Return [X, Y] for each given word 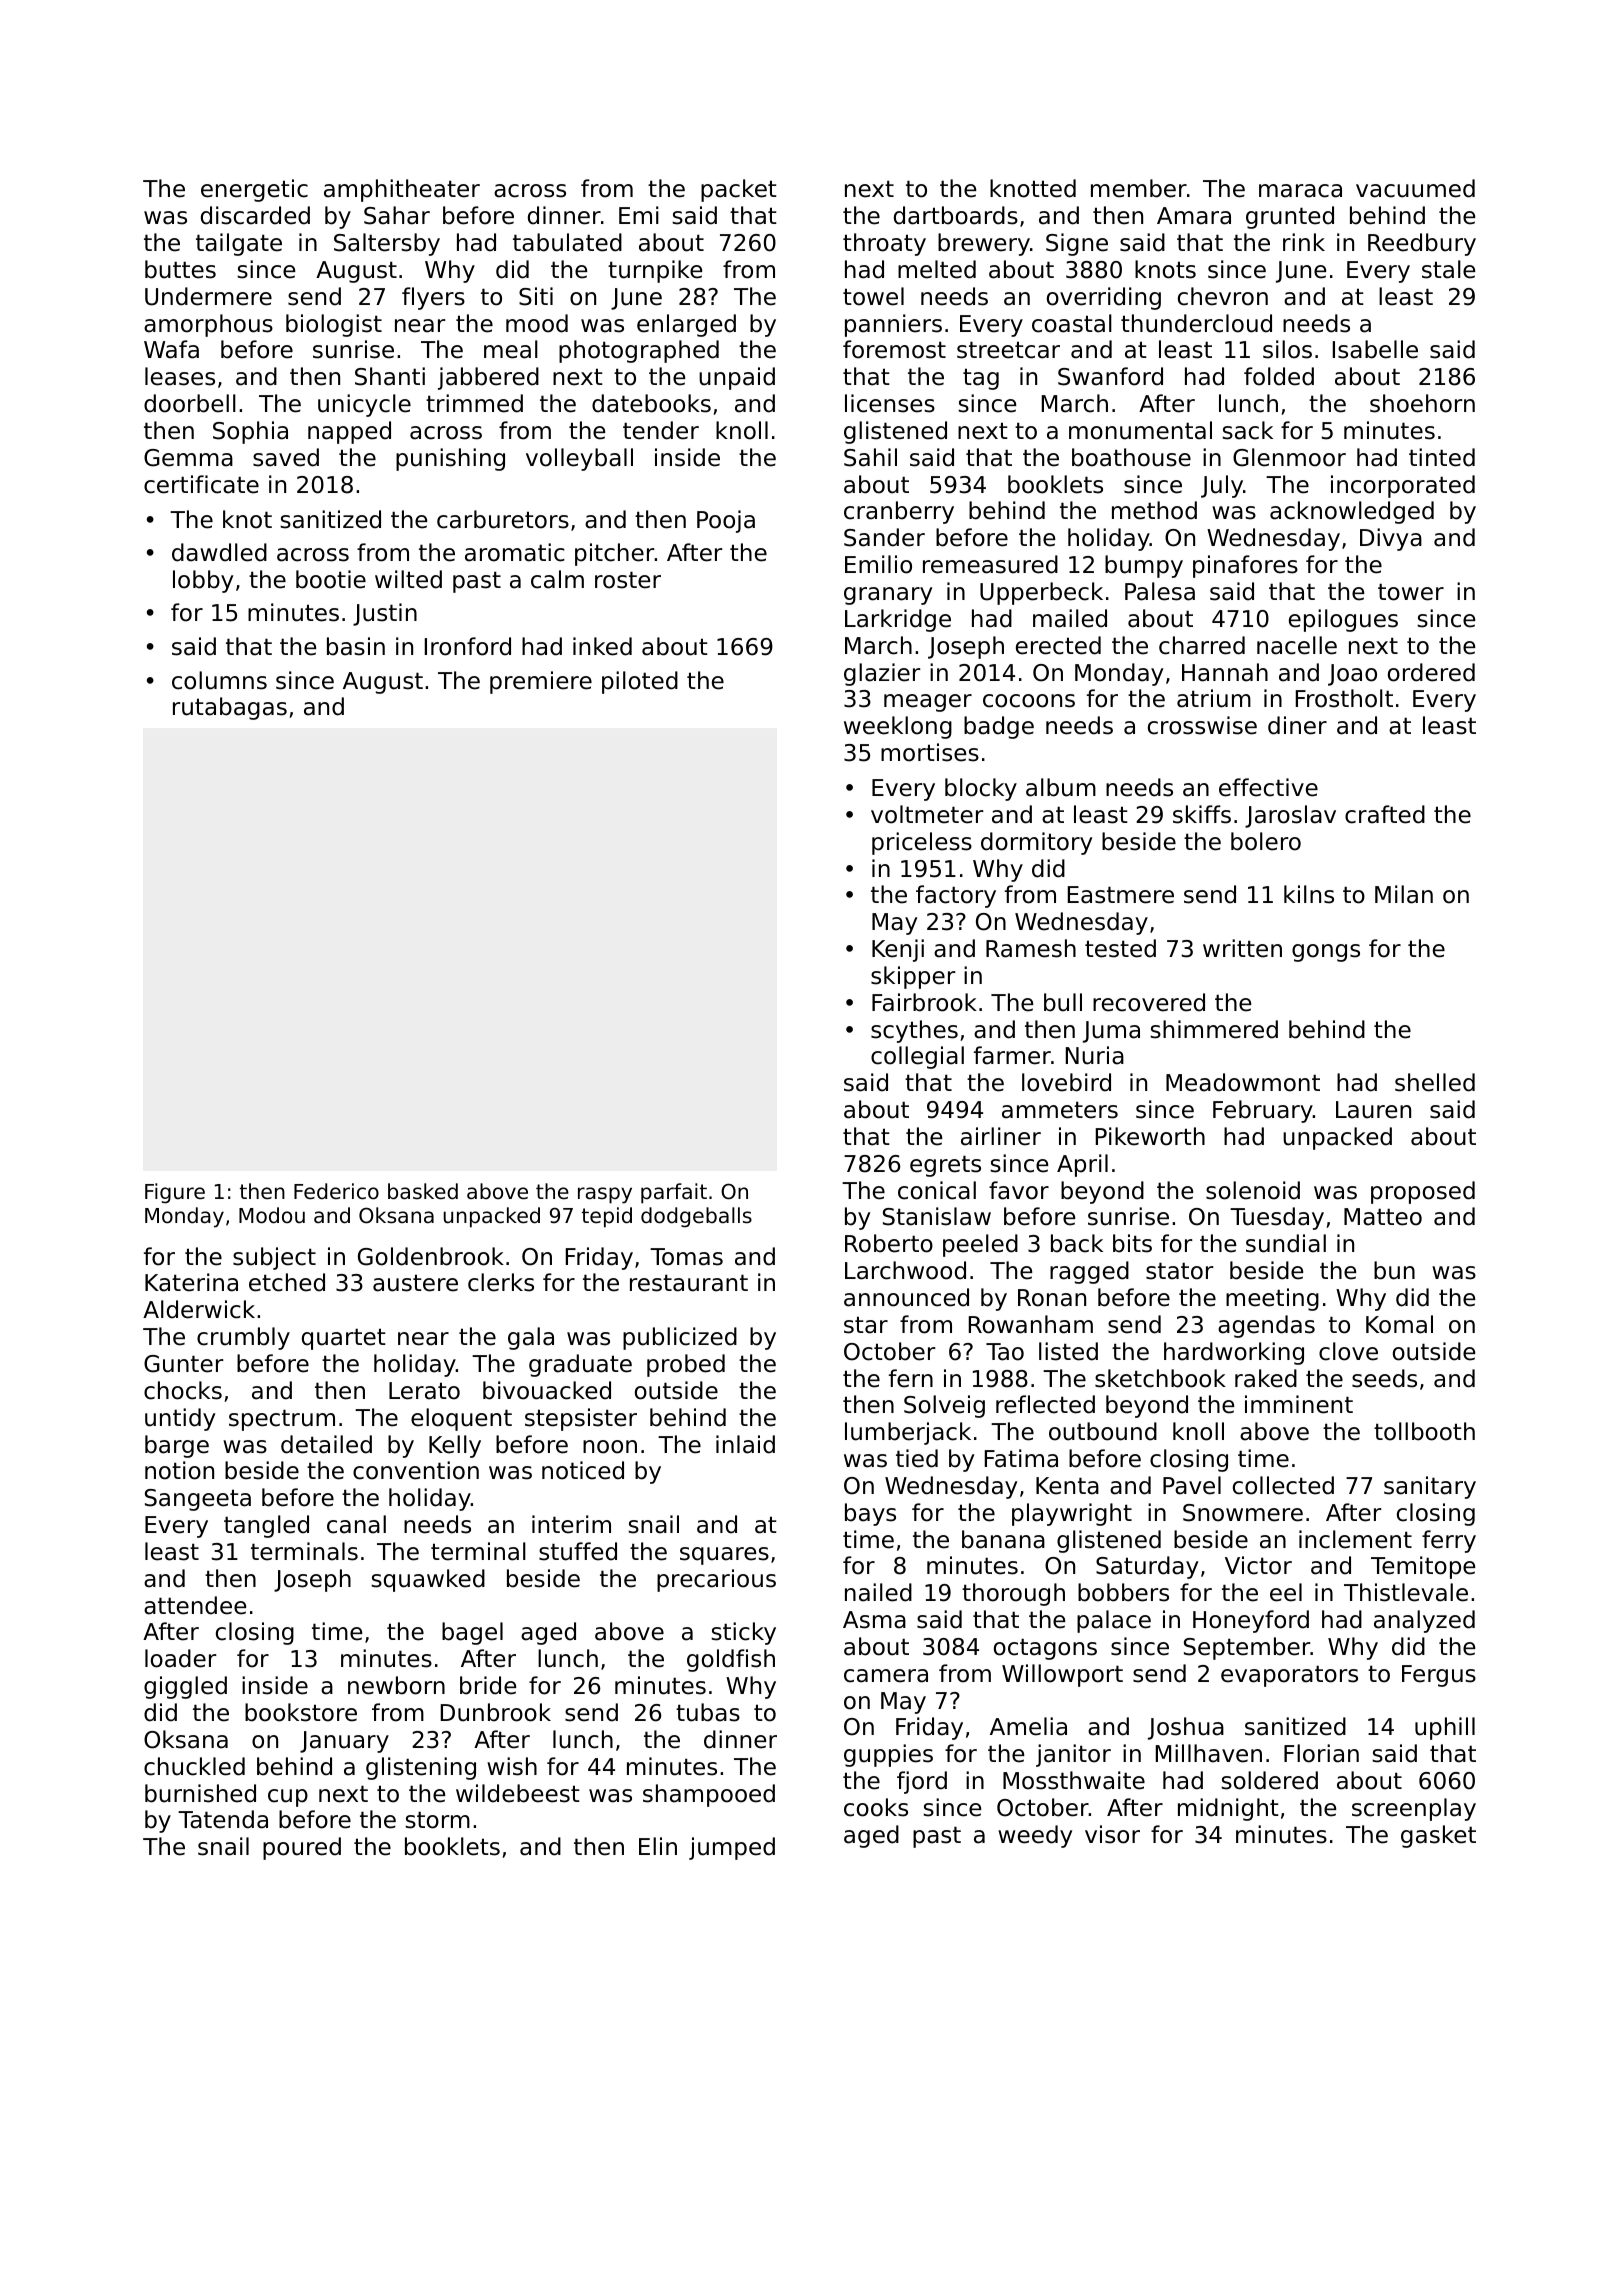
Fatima [1021, 1458]
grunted [1290, 217]
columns [219, 680]
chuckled [194, 1766]
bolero [1266, 841]
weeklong [898, 727]
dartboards [956, 215]
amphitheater [402, 190]
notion [179, 1470]
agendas [1266, 1326]
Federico [336, 1191]
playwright [1072, 1514]
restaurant [689, 1283]
